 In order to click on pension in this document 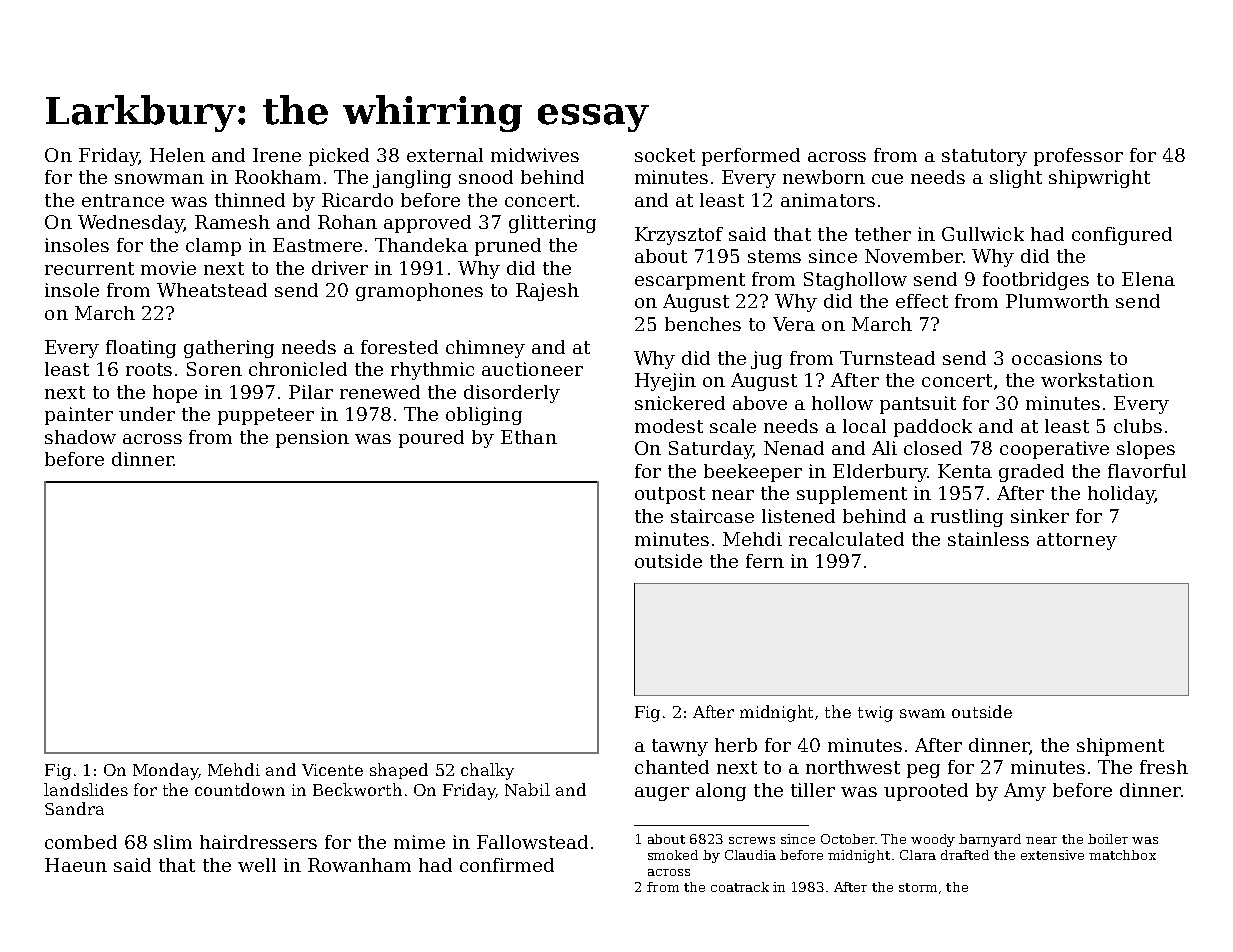, I will do `click(312, 439)`.
